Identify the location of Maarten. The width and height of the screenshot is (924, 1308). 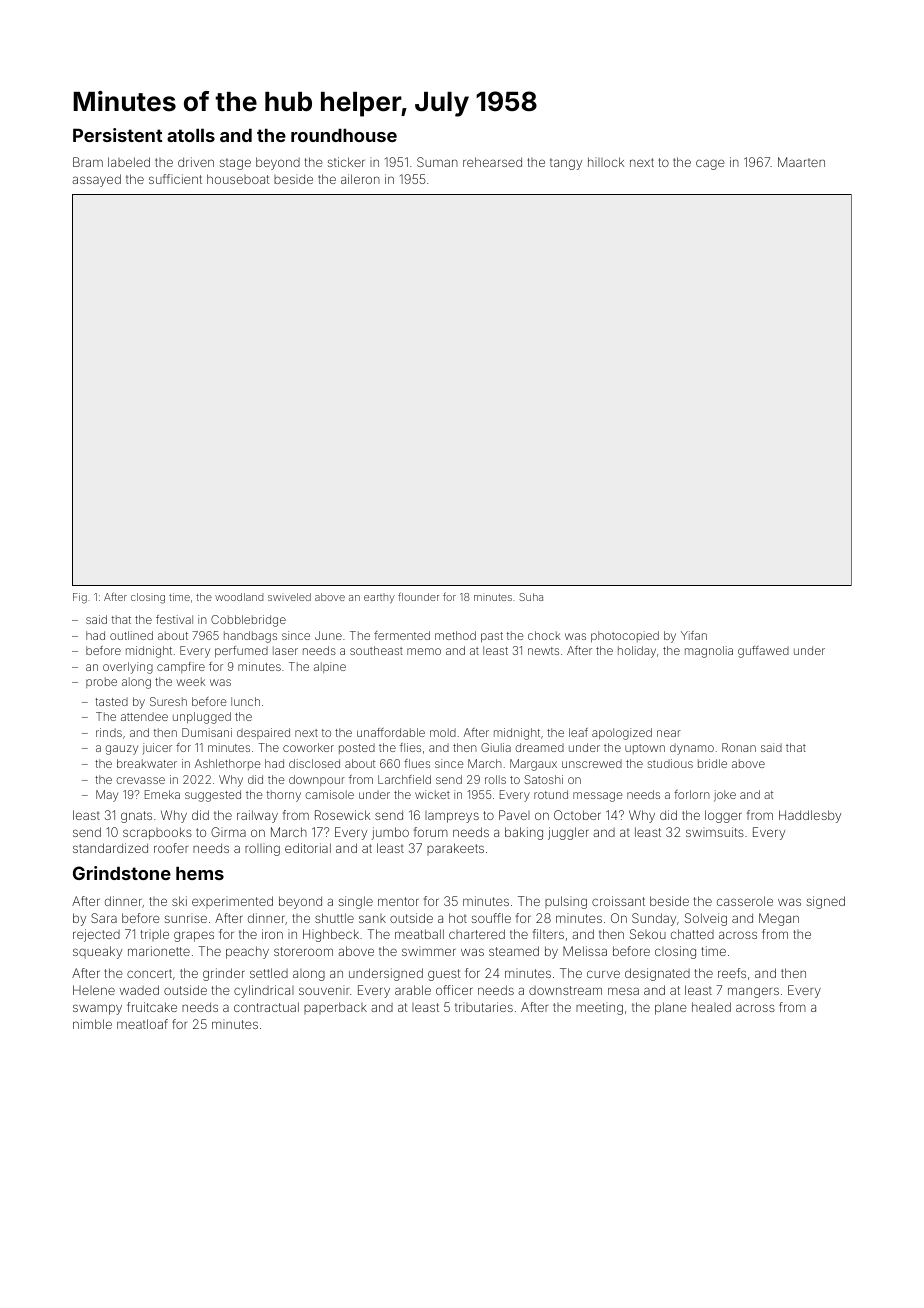
(801, 162).
